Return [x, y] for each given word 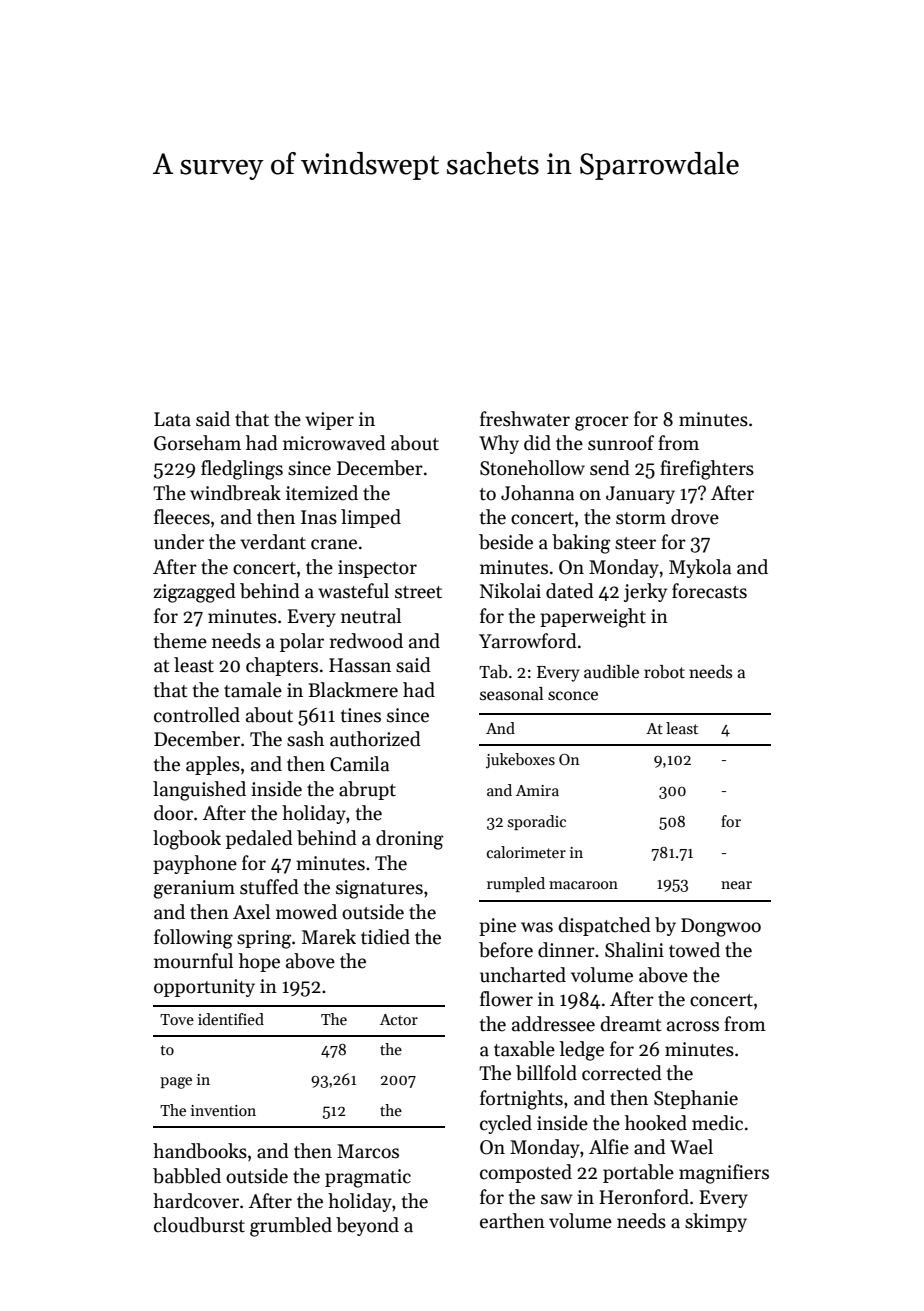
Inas [319, 517]
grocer [602, 423]
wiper [329, 421]
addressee [553, 1024]
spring [264, 939]
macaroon [583, 885]
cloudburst [199, 1225]
